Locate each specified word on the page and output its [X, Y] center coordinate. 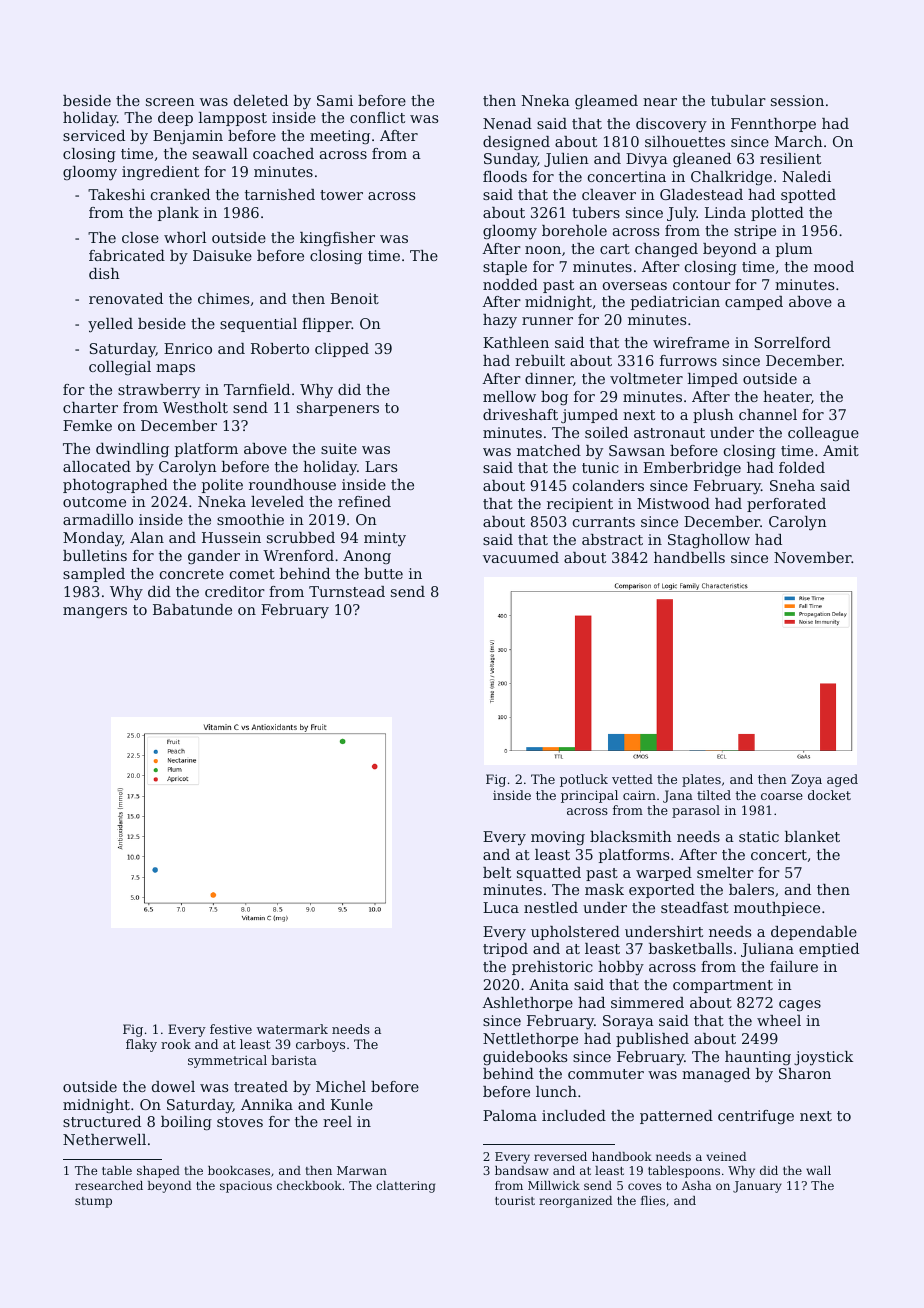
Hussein [231, 537]
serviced [94, 135]
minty [385, 539]
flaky [141, 1045]
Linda [725, 212]
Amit [841, 450]
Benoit [355, 298]
